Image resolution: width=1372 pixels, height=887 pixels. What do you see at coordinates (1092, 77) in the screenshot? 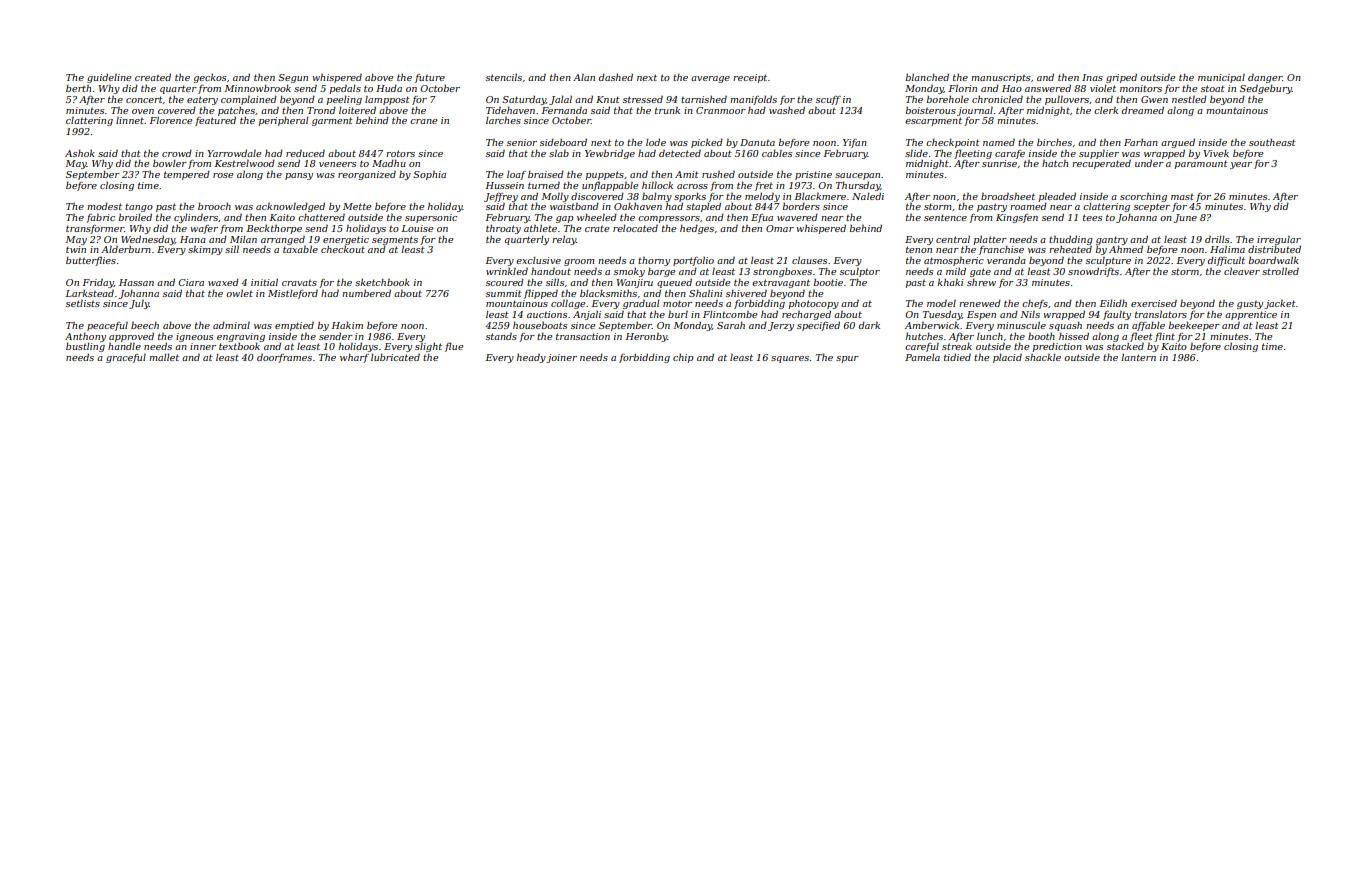
I see `Inas` at bounding box center [1092, 77].
